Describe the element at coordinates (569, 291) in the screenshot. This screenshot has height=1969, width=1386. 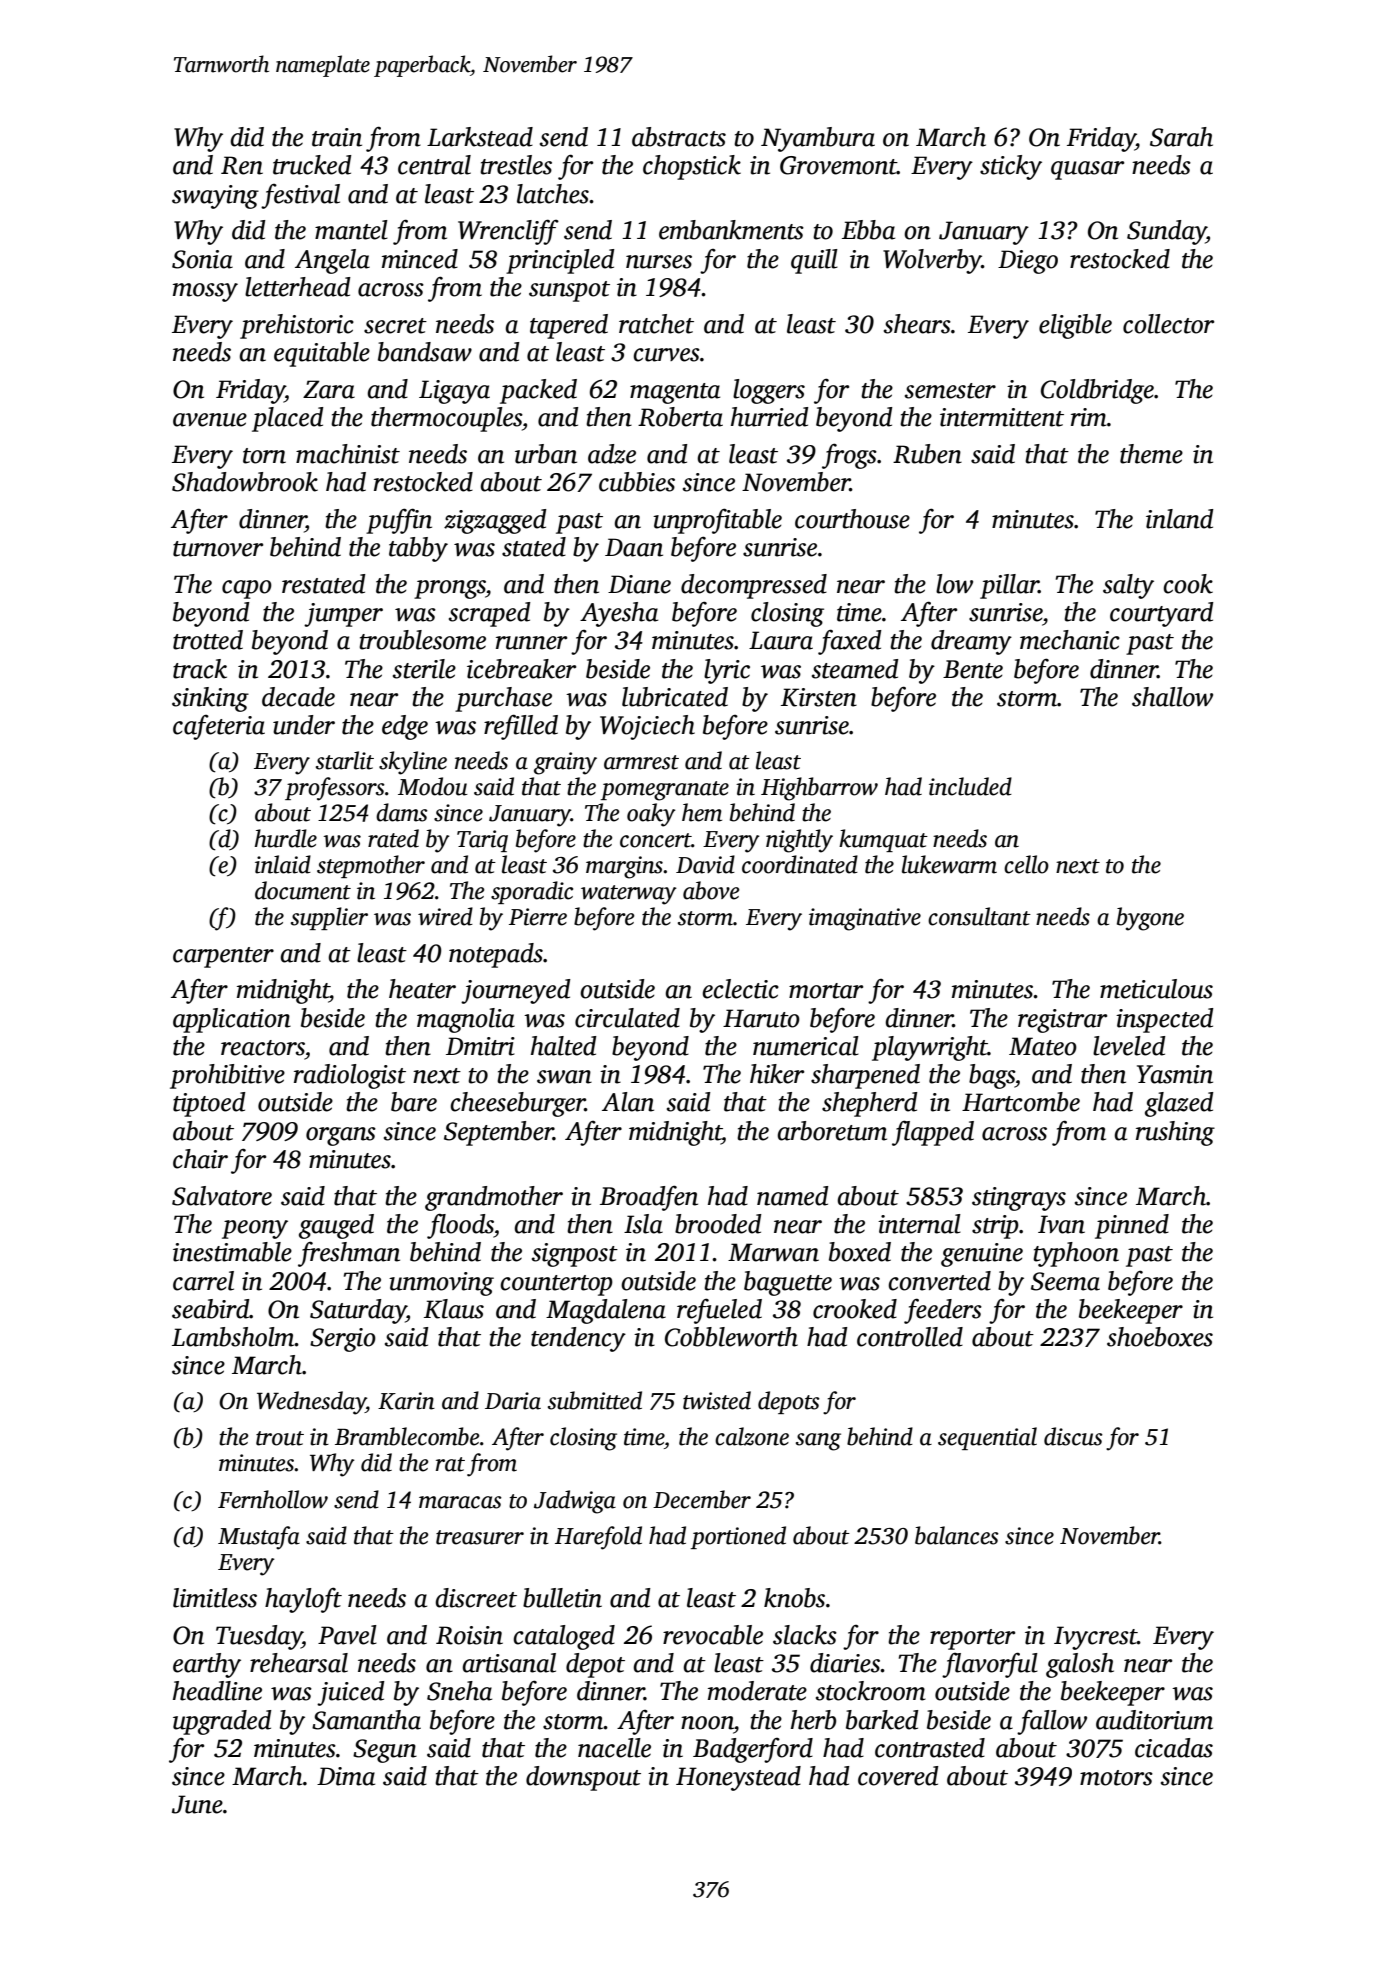
I see `sunspot` at that location.
